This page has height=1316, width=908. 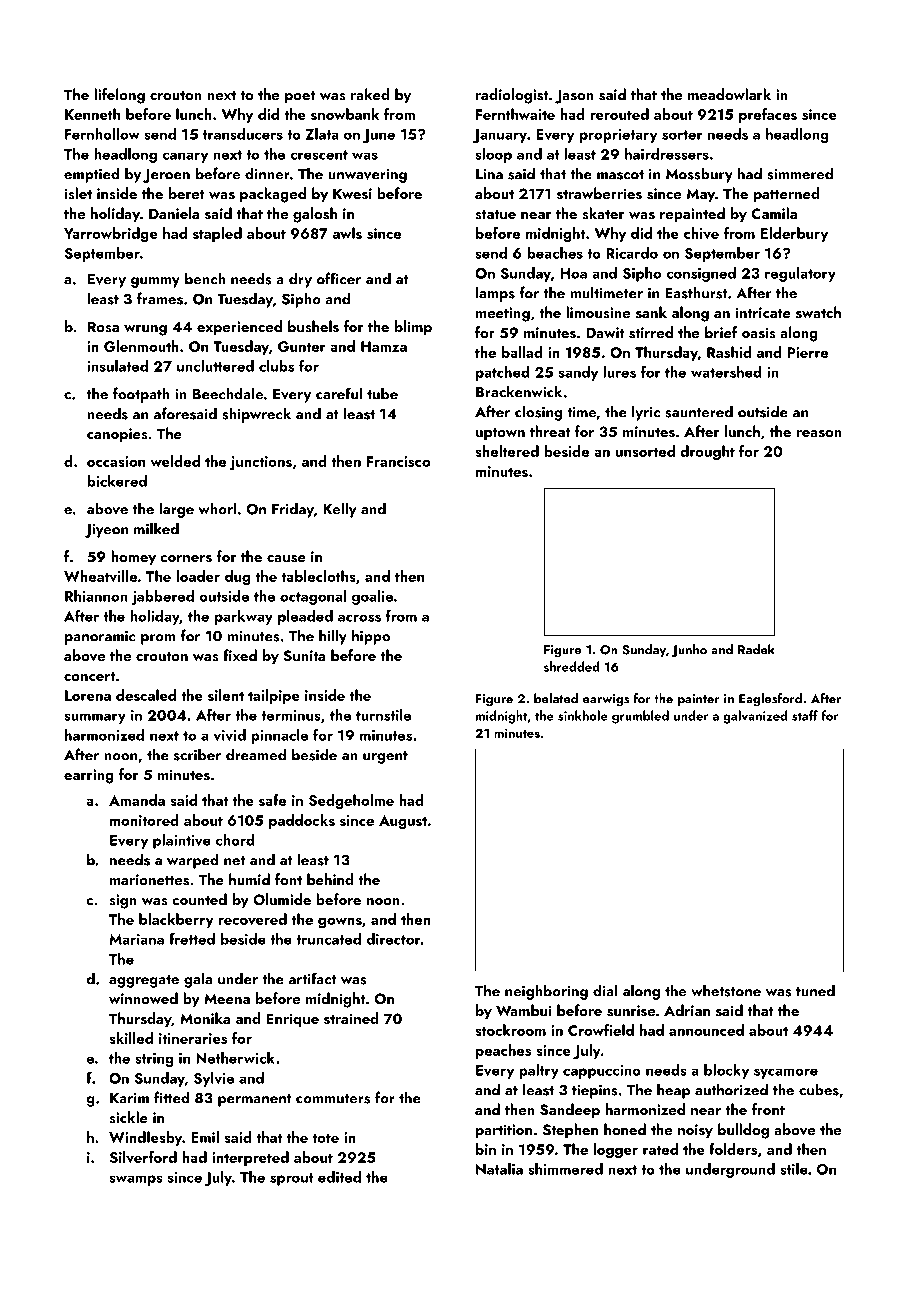 What do you see at coordinates (149, 880) in the page?
I see `marionettes` at bounding box center [149, 880].
